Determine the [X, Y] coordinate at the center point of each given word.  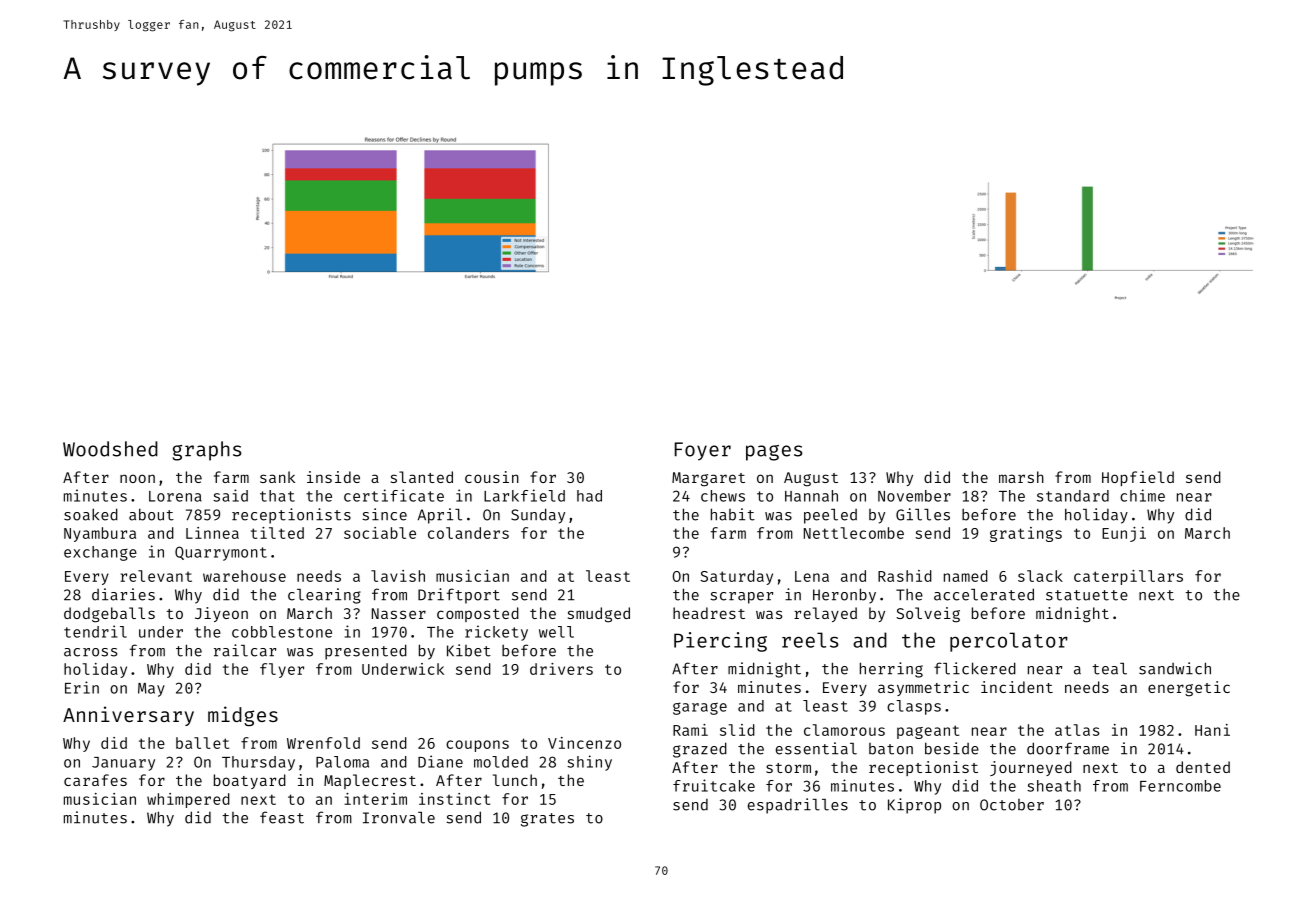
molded [501, 762]
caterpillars [1128, 577]
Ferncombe [1180, 786]
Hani [1212, 730]
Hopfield [1138, 478]
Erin [82, 687]
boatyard [250, 781]
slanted [422, 477]
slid [737, 730]
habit [733, 514]
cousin [492, 477]
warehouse [244, 576]
